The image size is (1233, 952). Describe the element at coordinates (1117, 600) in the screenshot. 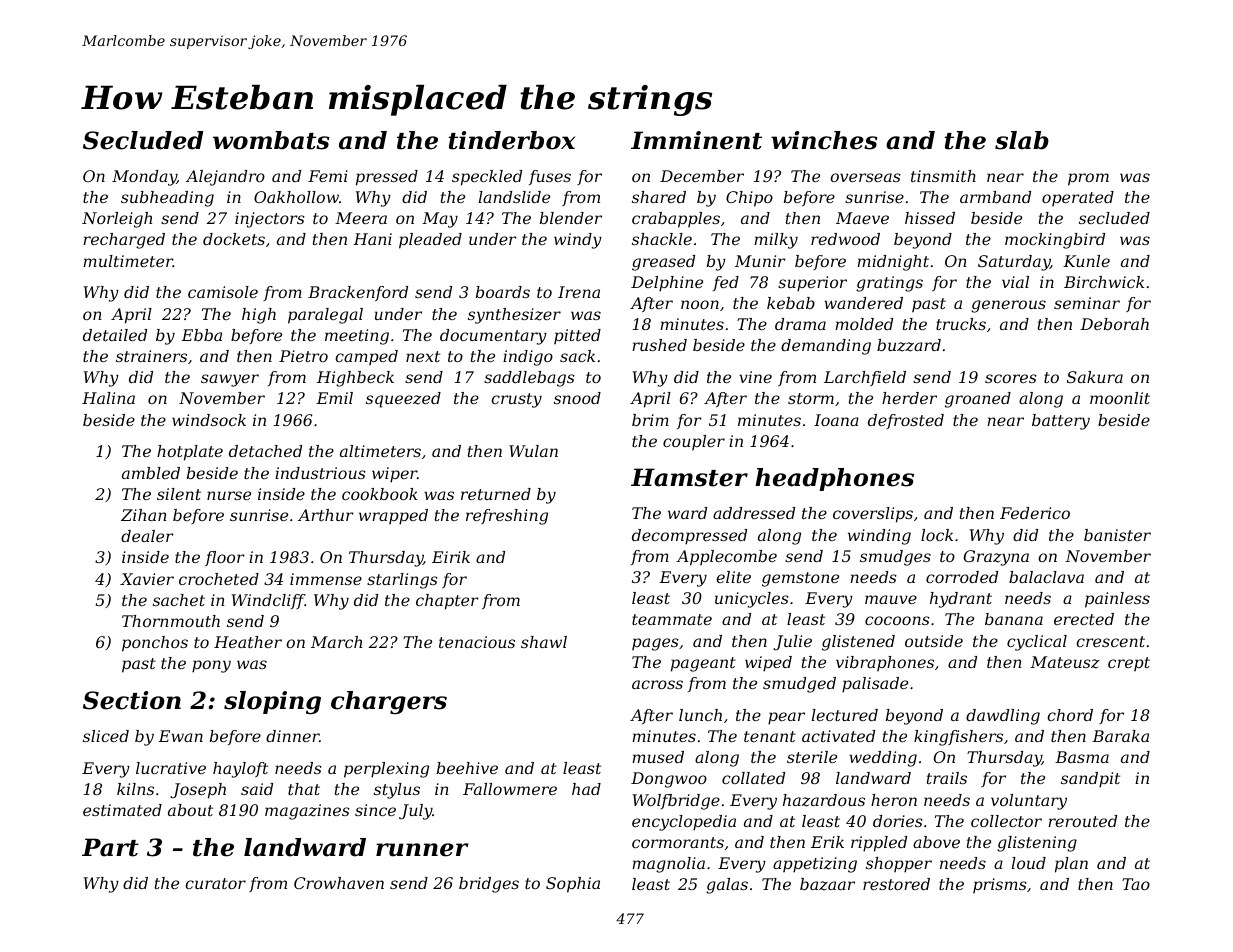

I see `painless` at that location.
